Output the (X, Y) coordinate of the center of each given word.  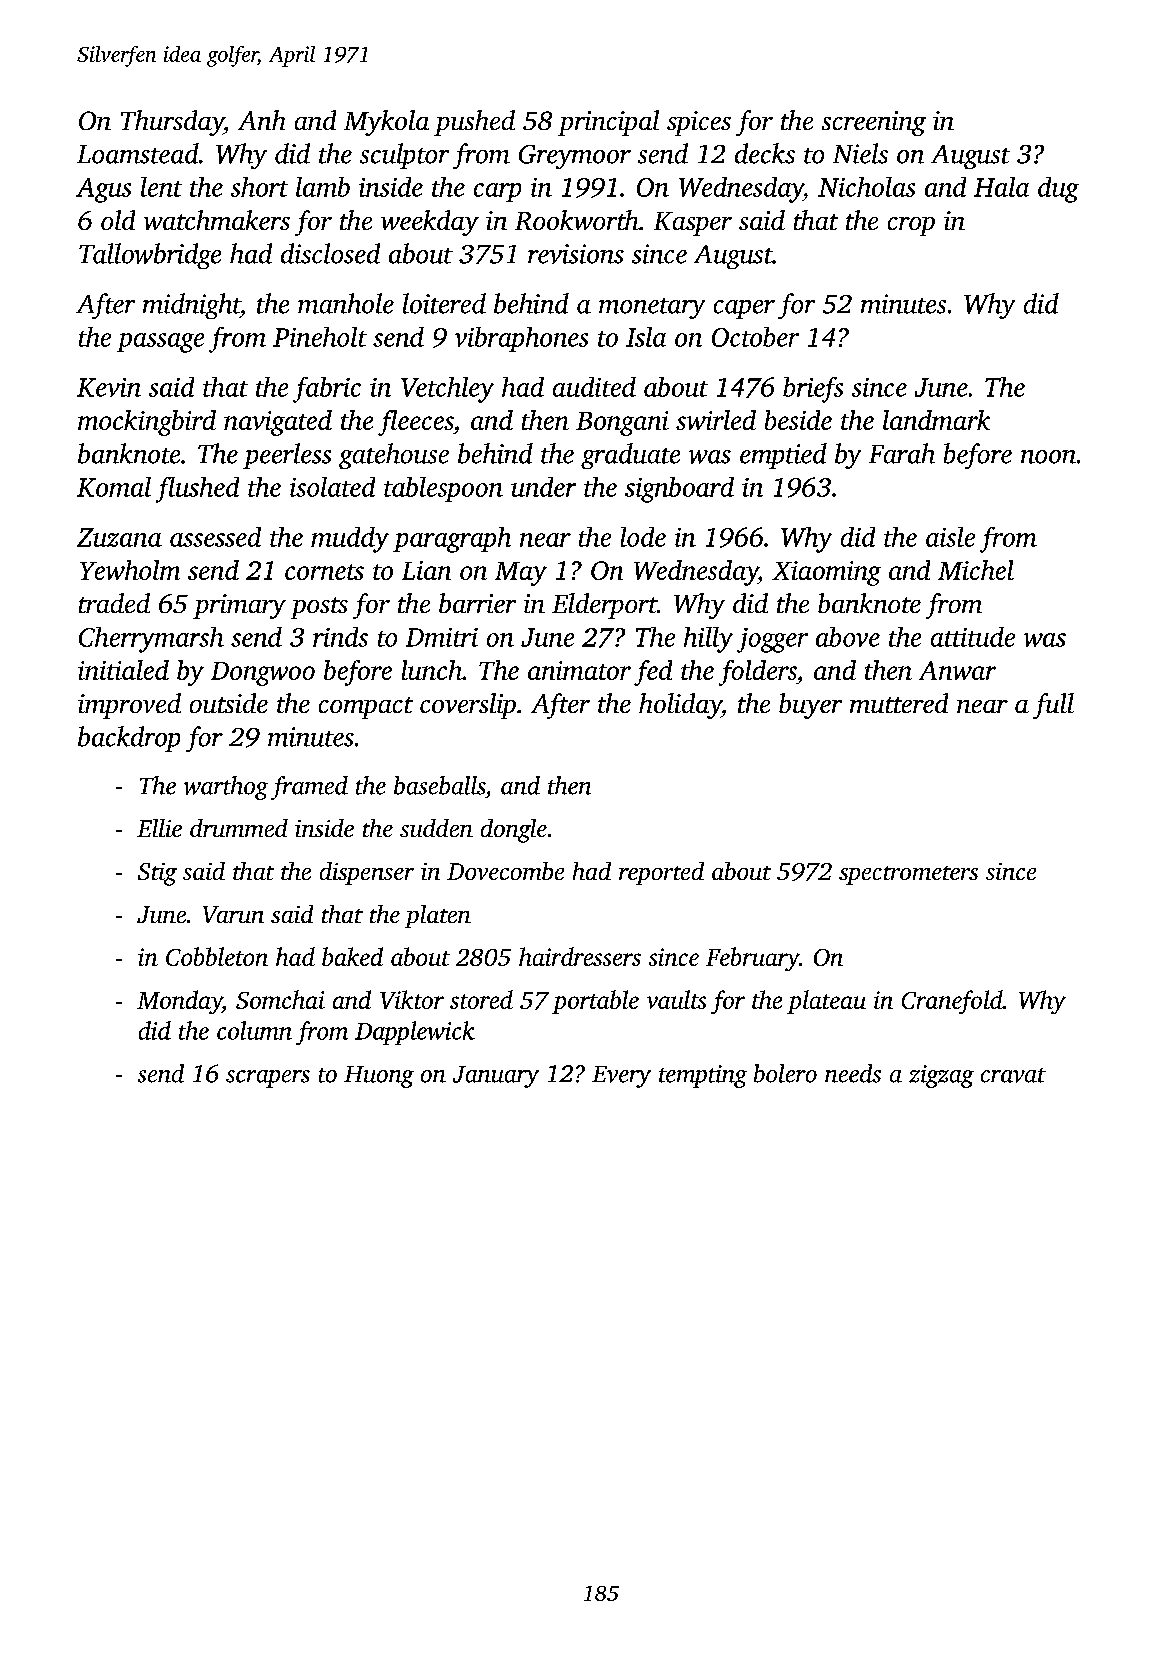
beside (798, 420)
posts (319, 608)
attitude (973, 637)
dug (1058, 190)
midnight (191, 306)
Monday (179, 1002)
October (755, 337)
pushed (474, 123)
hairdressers (580, 956)
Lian (426, 570)
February (752, 959)
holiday (680, 706)
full (1053, 706)
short (259, 187)
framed (309, 788)
